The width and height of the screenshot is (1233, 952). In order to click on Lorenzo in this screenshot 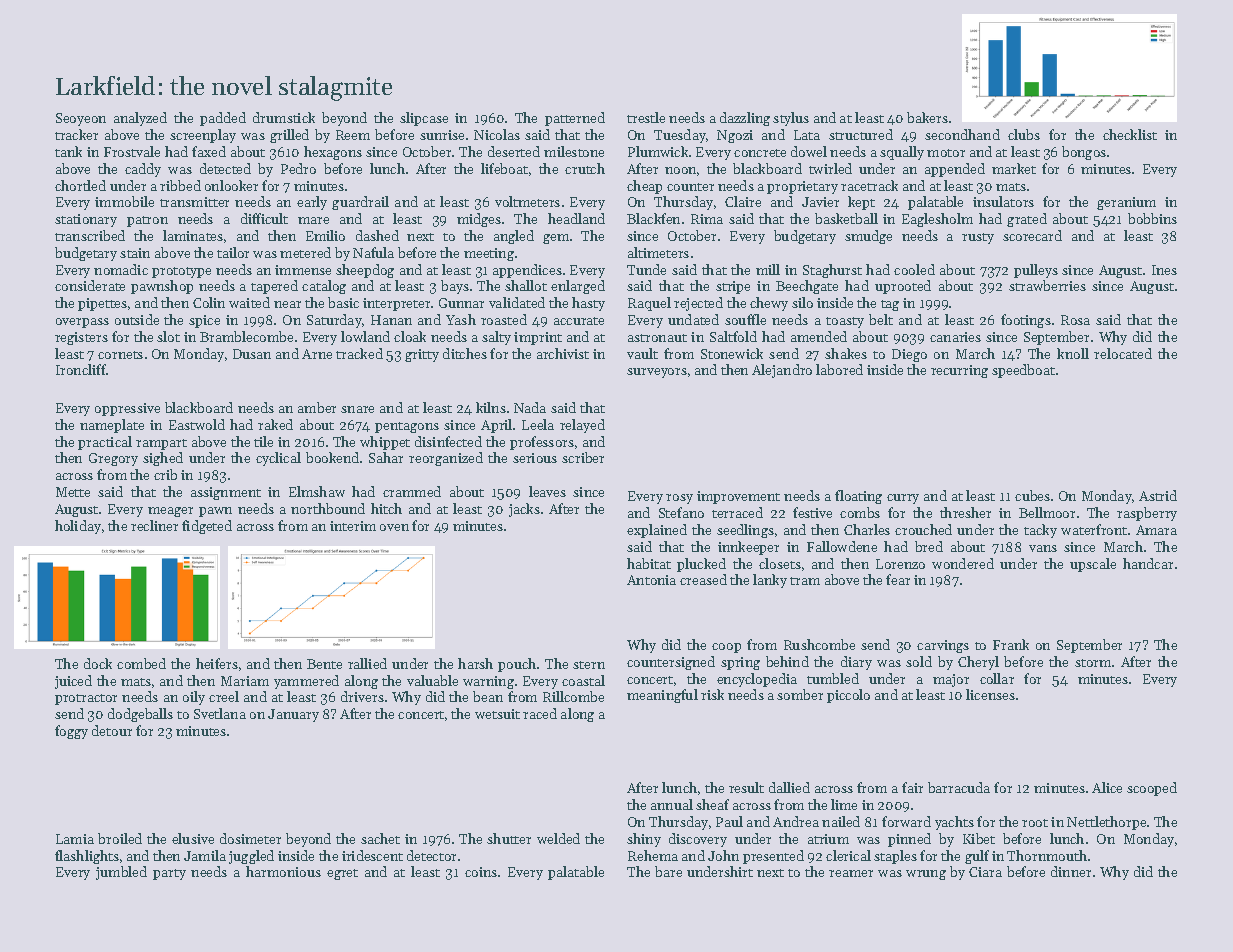, I will do `click(900, 564)`.
